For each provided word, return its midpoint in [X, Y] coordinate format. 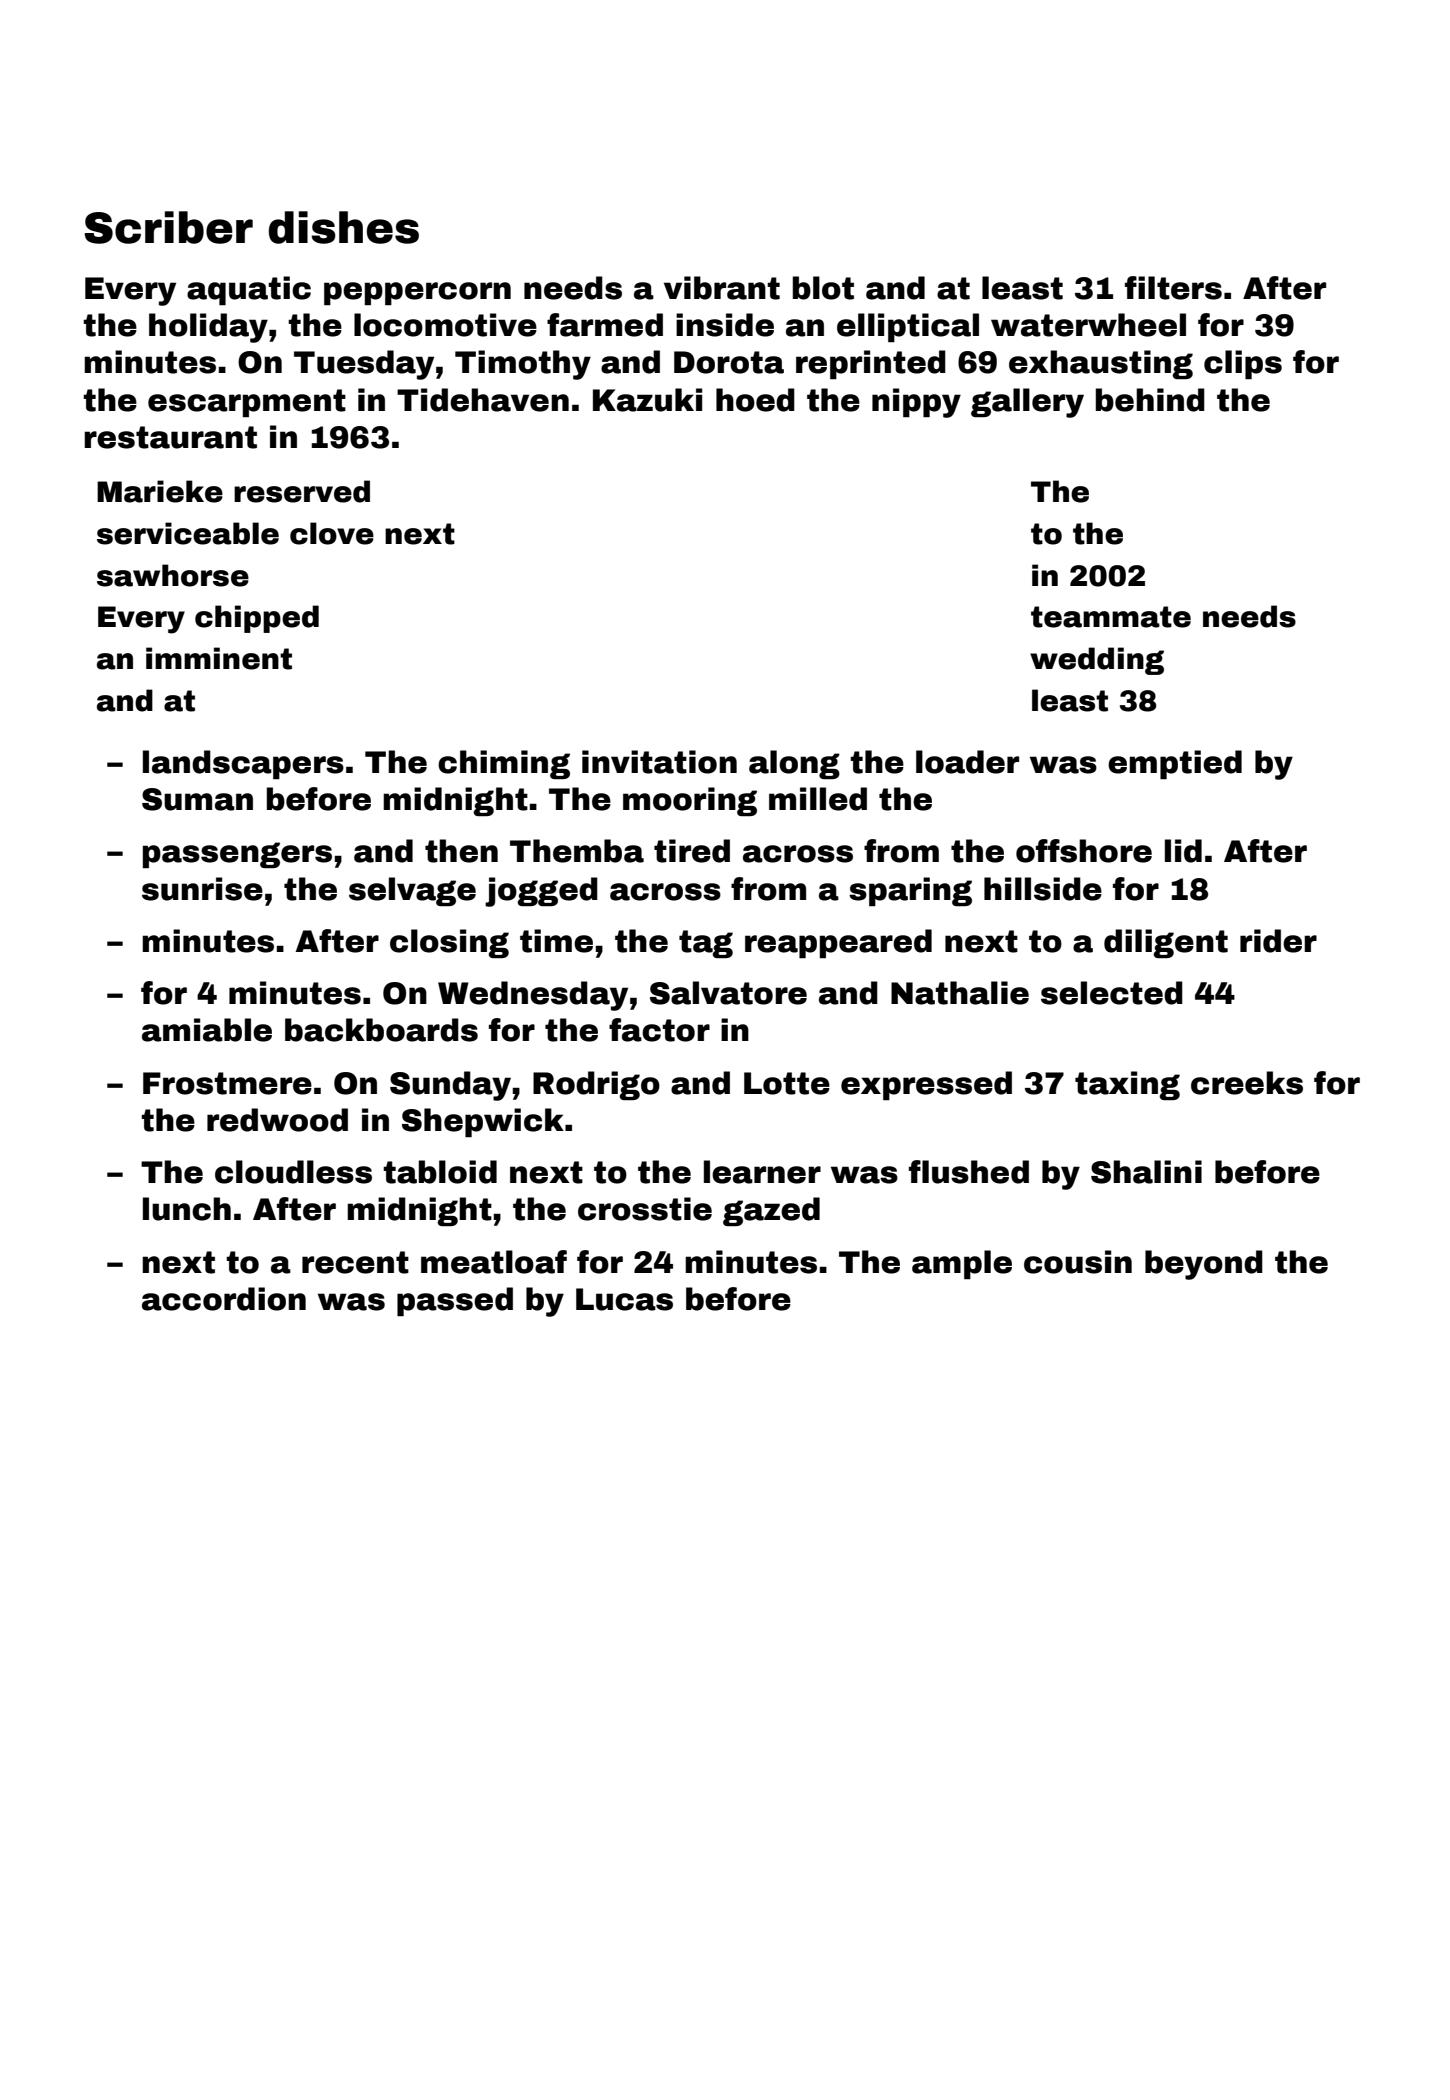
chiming [504, 764]
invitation [659, 762]
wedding [1097, 661]
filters [1173, 288]
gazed [771, 1211]
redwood [277, 1120]
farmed [605, 325]
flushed [969, 1172]
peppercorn [417, 293]
